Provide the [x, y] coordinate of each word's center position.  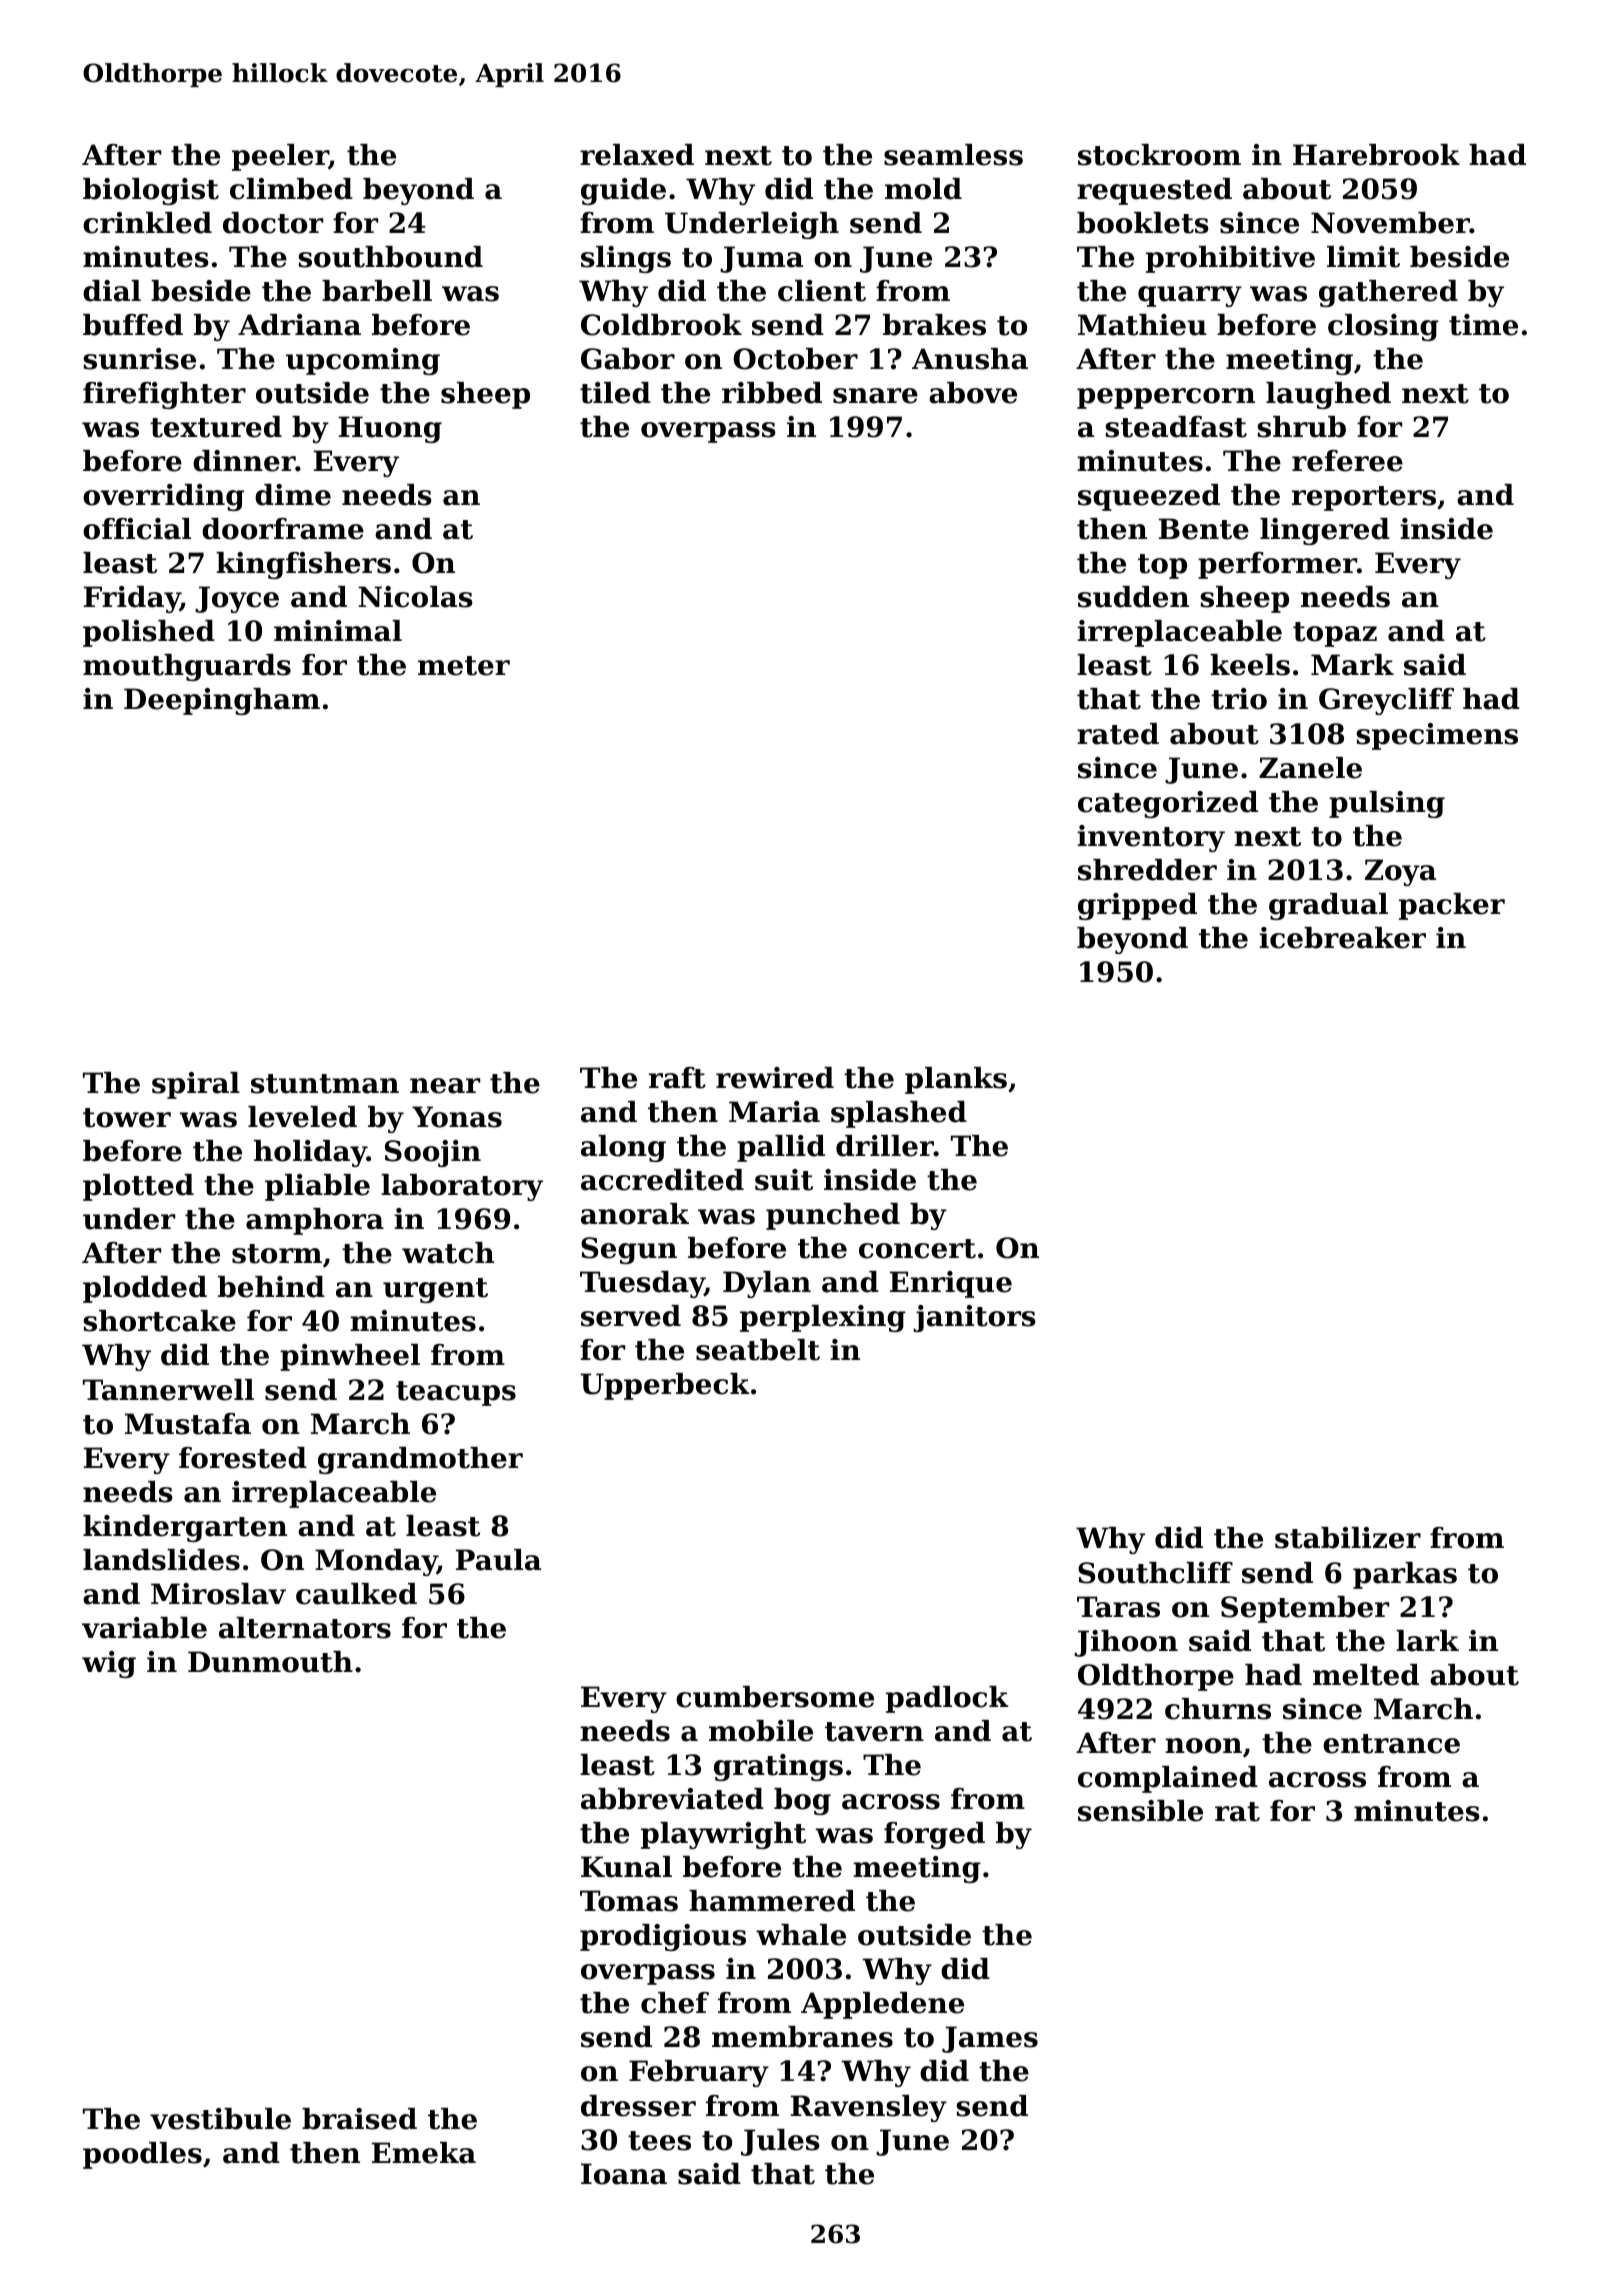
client [822, 291]
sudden [1133, 597]
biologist [151, 191]
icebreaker [1342, 938]
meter [464, 666]
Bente [1204, 529]
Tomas [629, 1901]
